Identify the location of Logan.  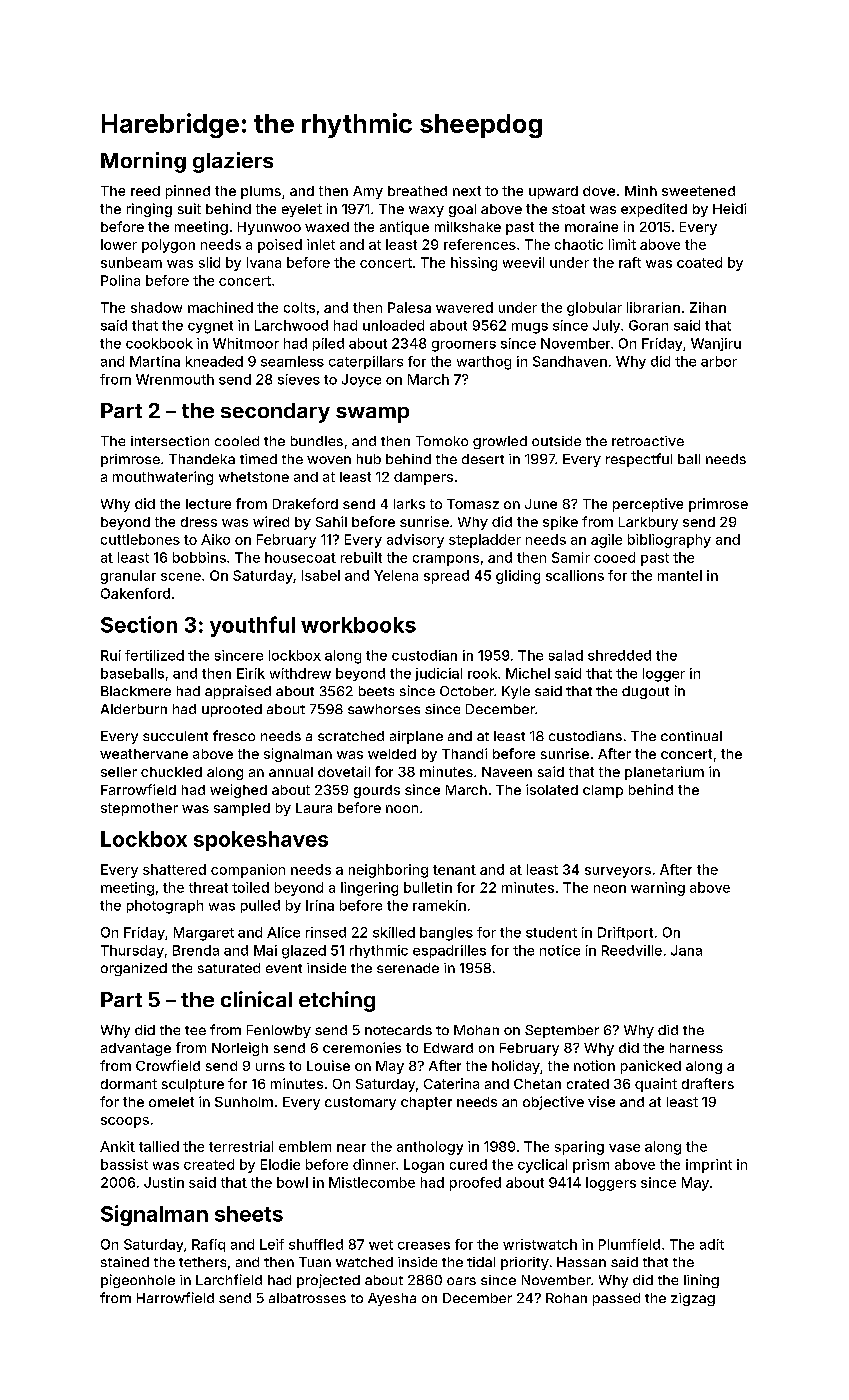
(424, 1166).
